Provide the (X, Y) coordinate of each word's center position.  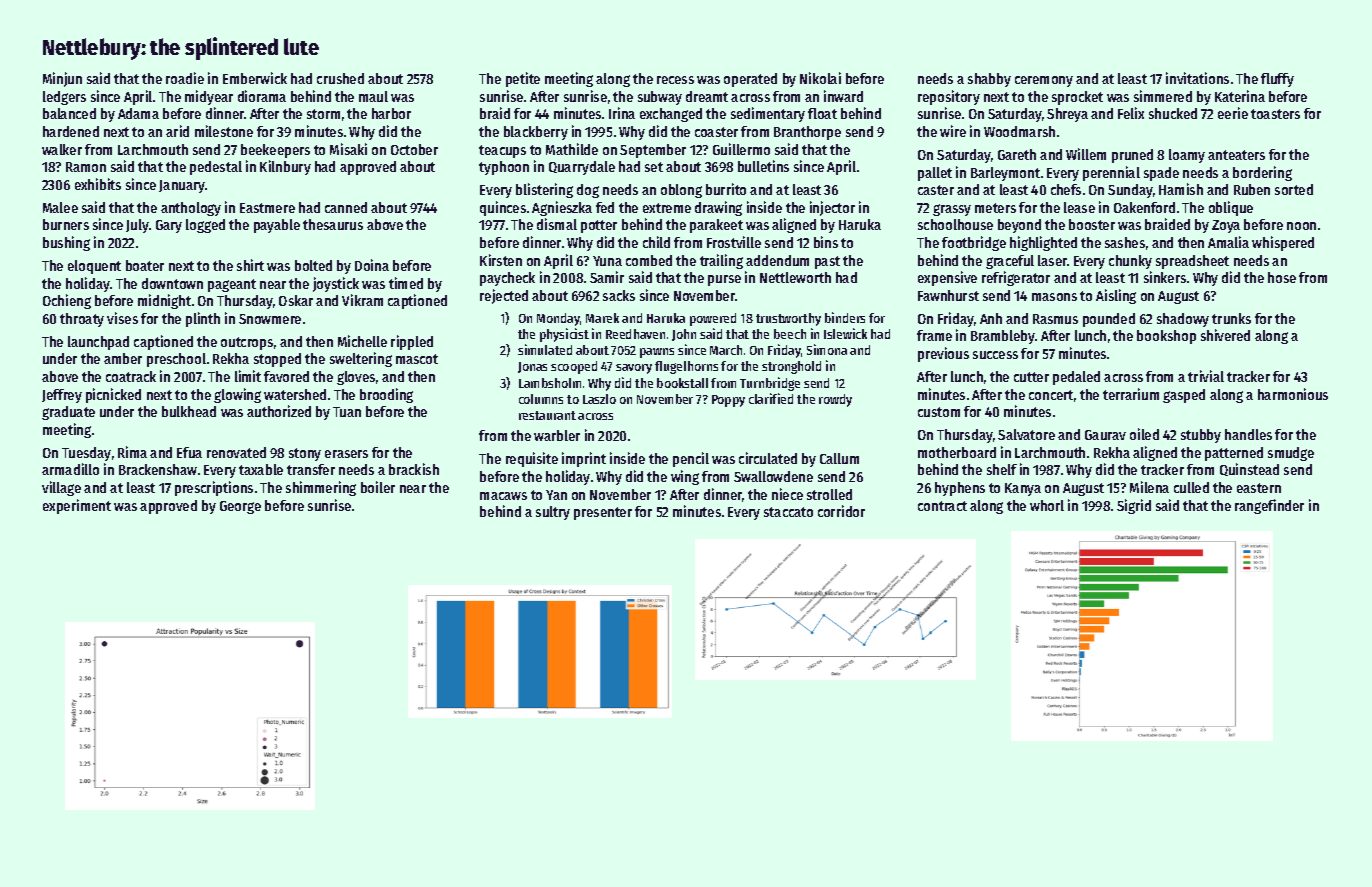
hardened (71, 131)
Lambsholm (550, 383)
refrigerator (1016, 278)
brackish (414, 469)
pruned (1132, 156)
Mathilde (572, 149)
